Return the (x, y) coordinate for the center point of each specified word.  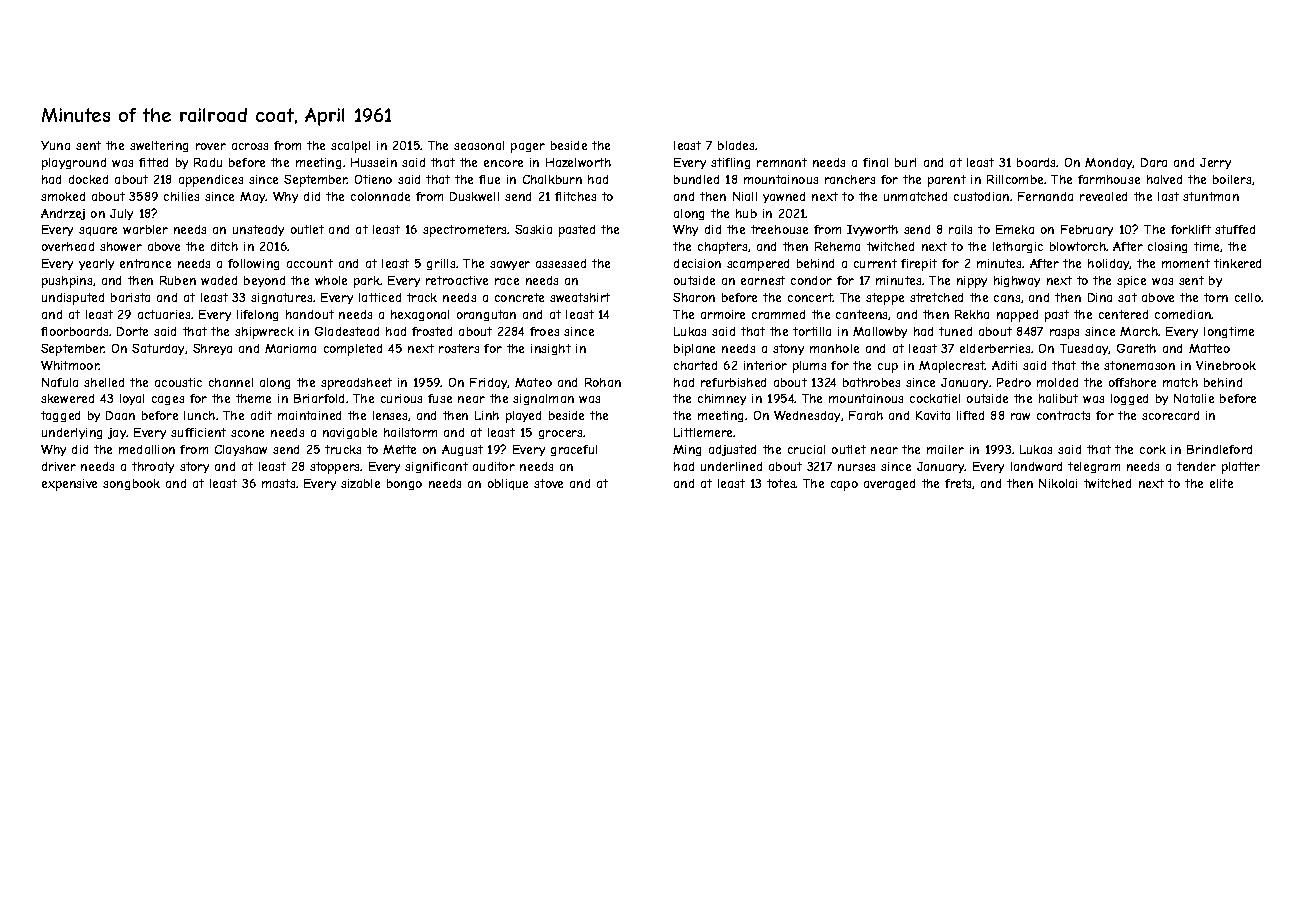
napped (1017, 316)
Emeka (1015, 229)
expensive (69, 485)
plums (809, 367)
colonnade (380, 196)
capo (844, 486)
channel (231, 382)
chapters (723, 248)
